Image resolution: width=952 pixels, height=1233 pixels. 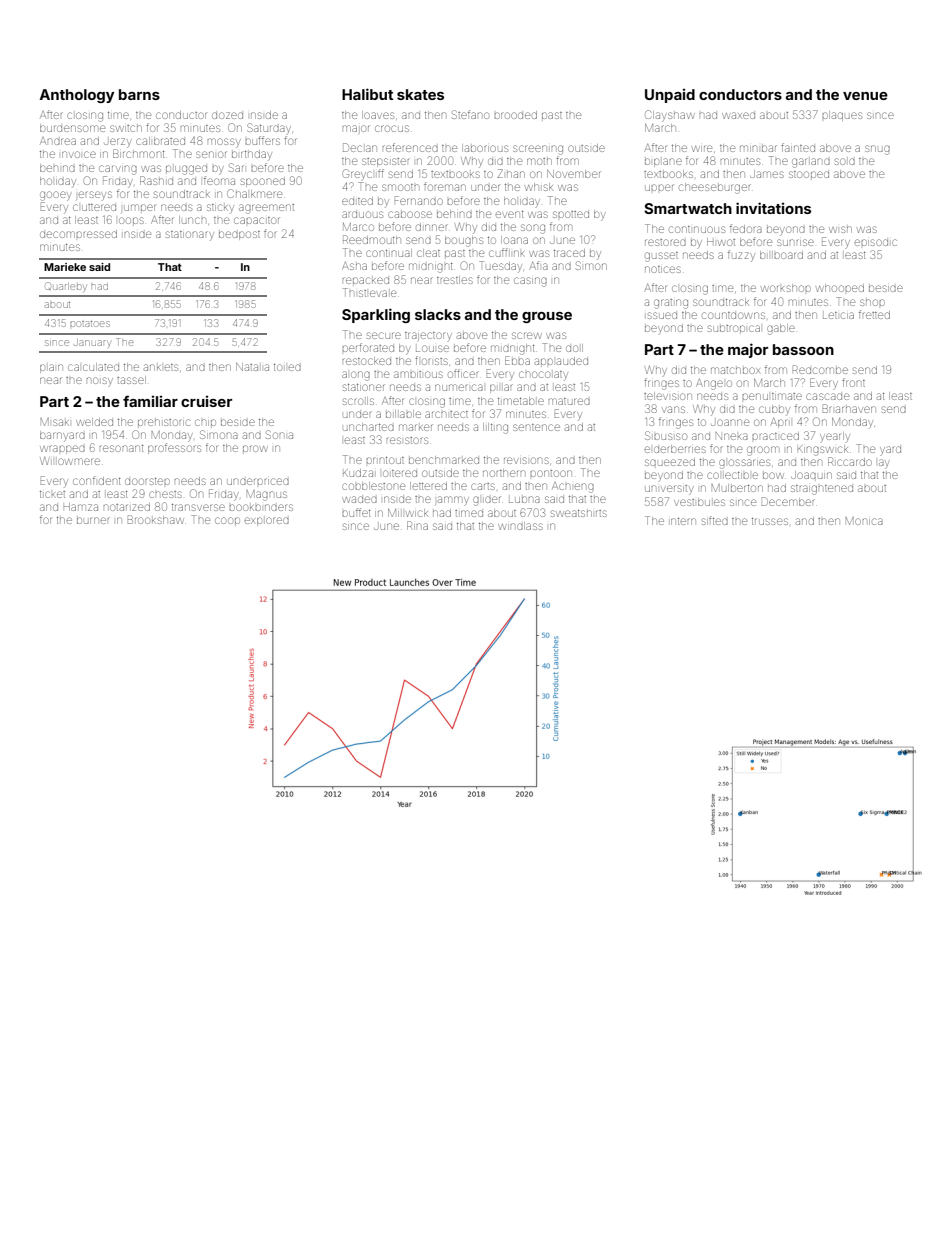 I want to click on garland, so click(x=811, y=163).
